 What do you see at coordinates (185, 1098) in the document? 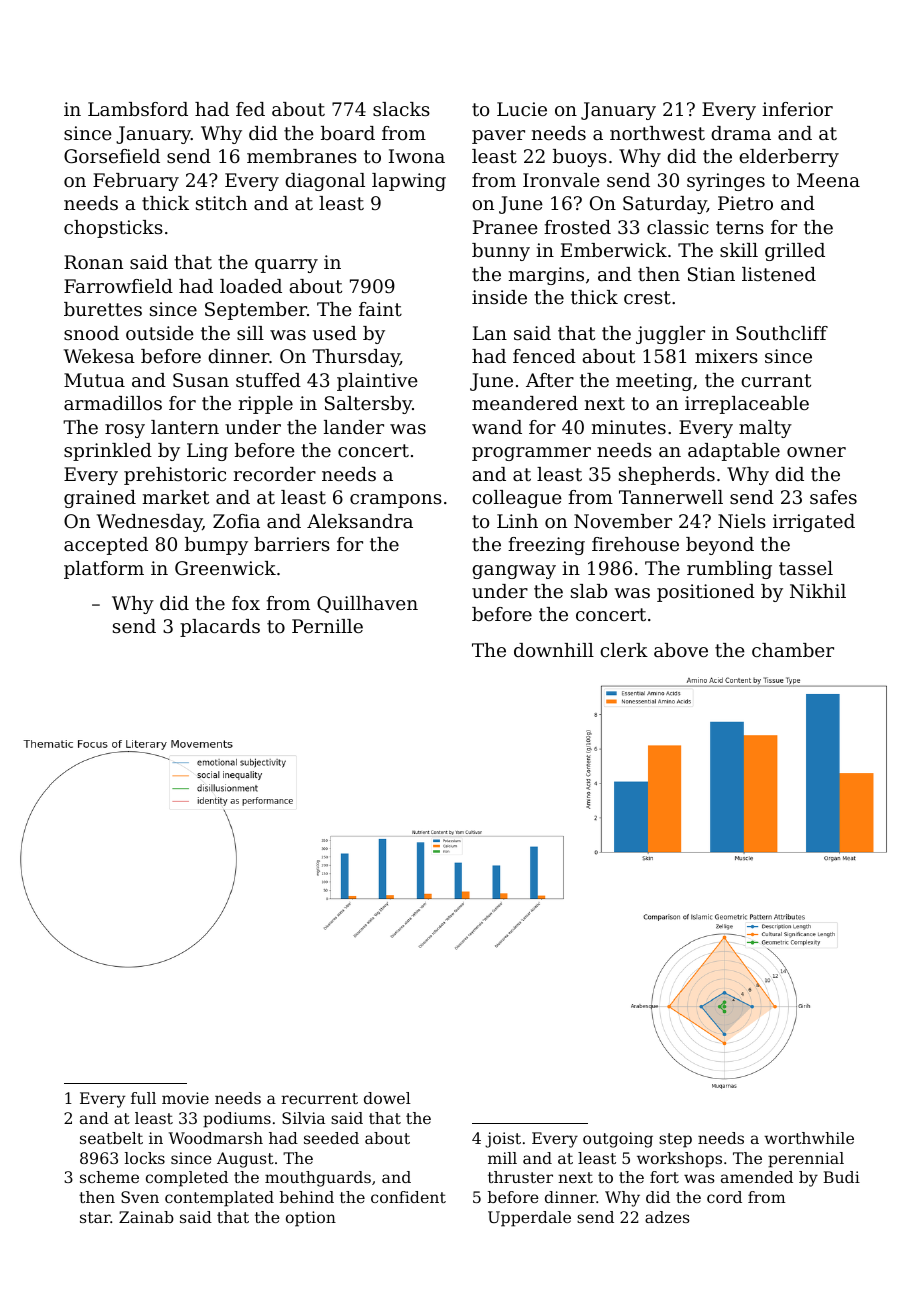
I see `movie` at bounding box center [185, 1098].
